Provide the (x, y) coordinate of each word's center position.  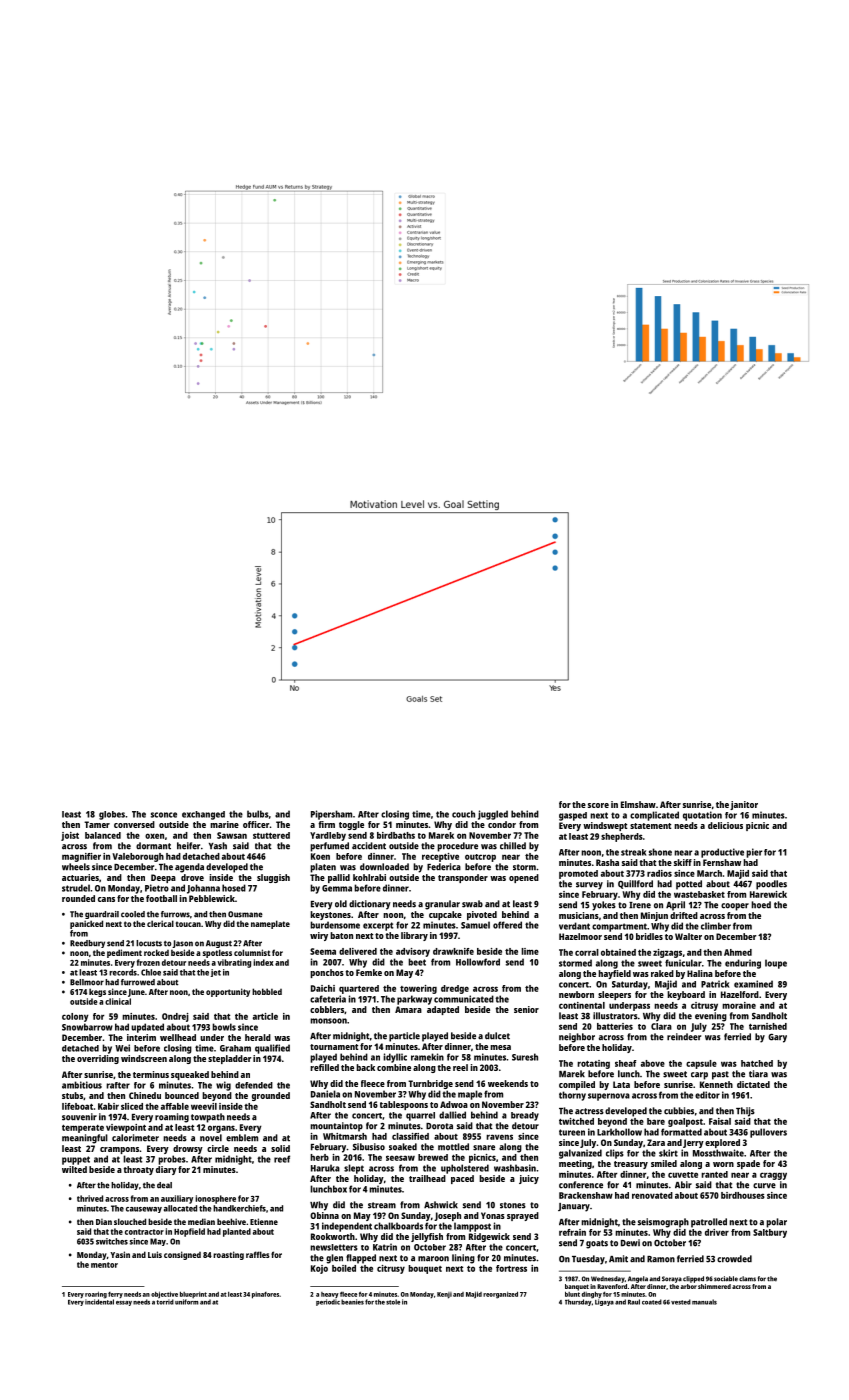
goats (597, 1244)
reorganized (500, 1295)
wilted (74, 1169)
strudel (76, 888)
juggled (493, 815)
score (598, 805)
